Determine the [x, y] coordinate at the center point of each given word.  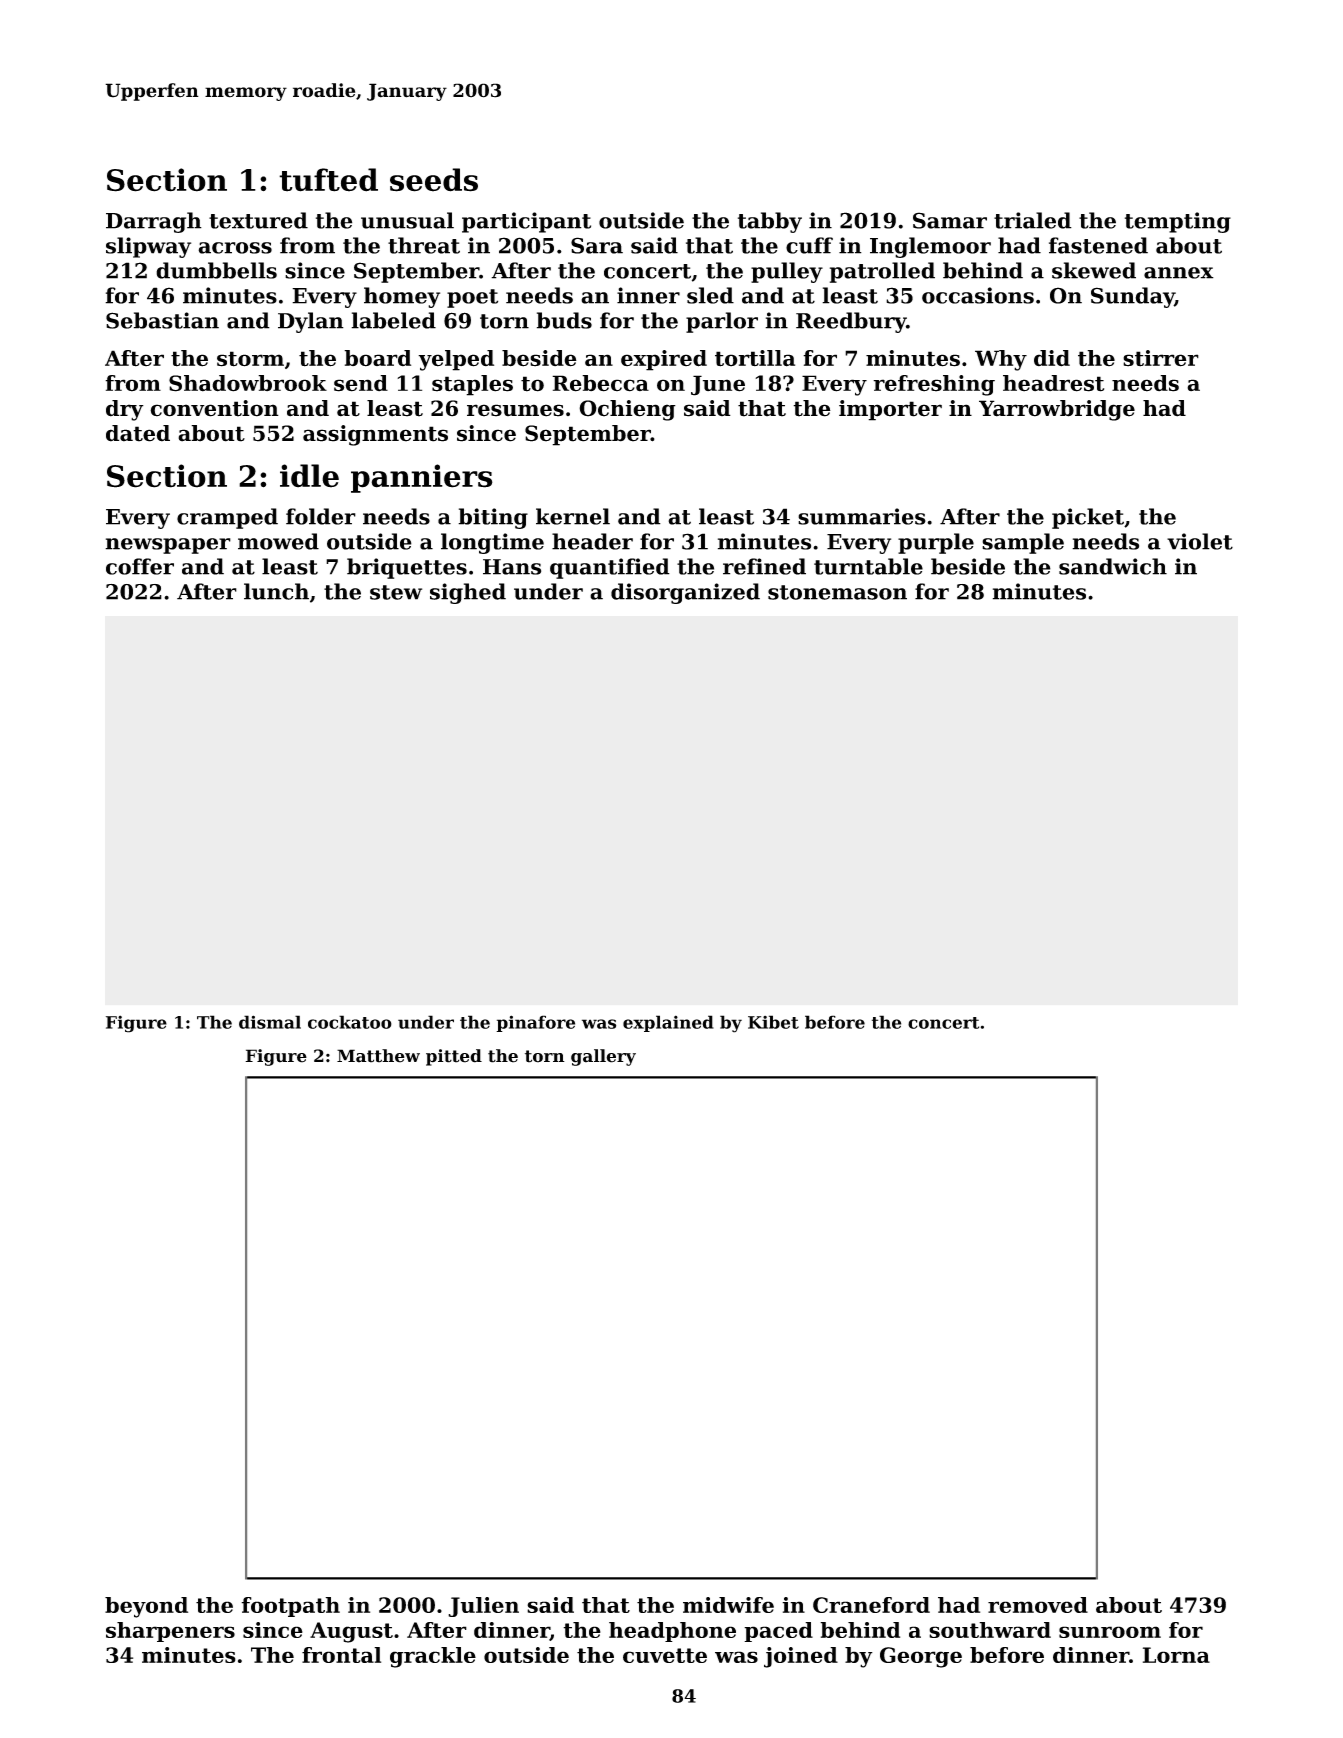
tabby [770, 222]
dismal [270, 1022]
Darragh [154, 222]
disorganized [685, 593]
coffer [140, 566]
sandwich [1113, 566]
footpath [290, 1607]
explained [668, 1023]
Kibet [773, 1022]
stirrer [1161, 358]
